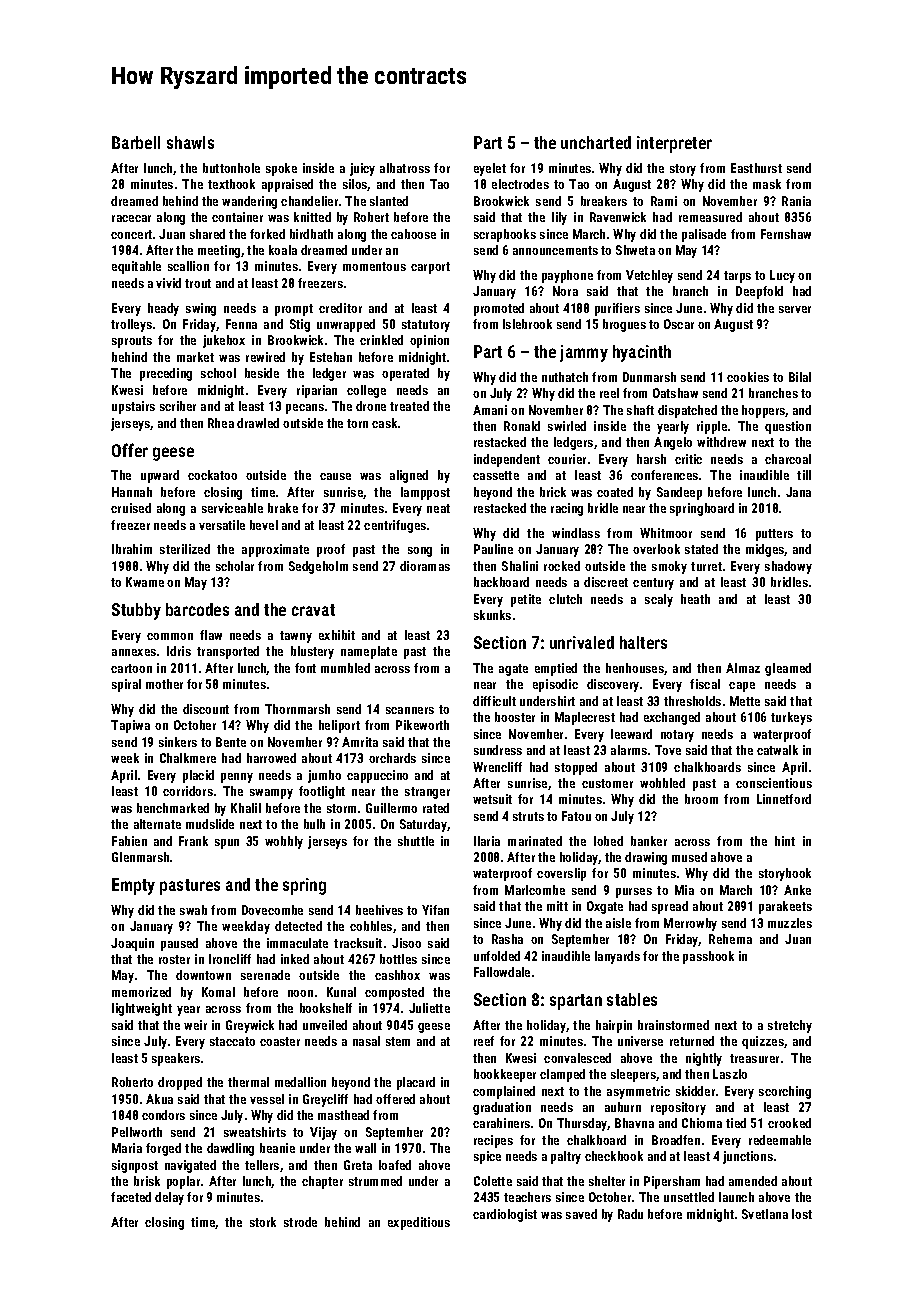  What do you see at coordinates (674, 144) in the screenshot?
I see `interpreter` at bounding box center [674, 144].
